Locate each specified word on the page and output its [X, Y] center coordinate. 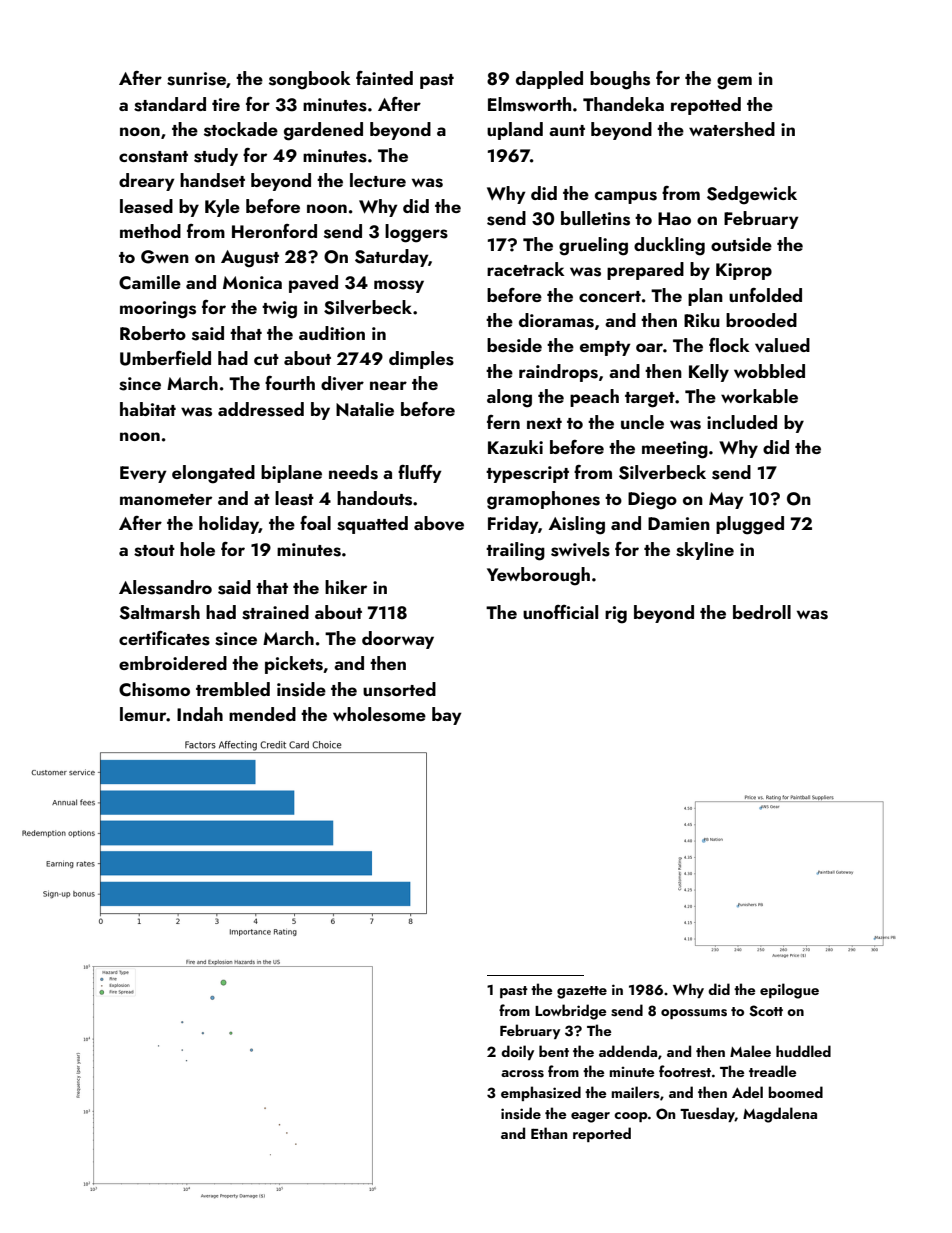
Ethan [549, 1133]
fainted [384, 78]
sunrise [196, 79]
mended [262, 714]
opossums [694, 1014]
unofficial [560, 612]
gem [734, 83]
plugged [750, 525]
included [742, 422]
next [544, 423]
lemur [143, 714]
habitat [148, 409]
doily [517, 1052]
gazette [582, 992]
